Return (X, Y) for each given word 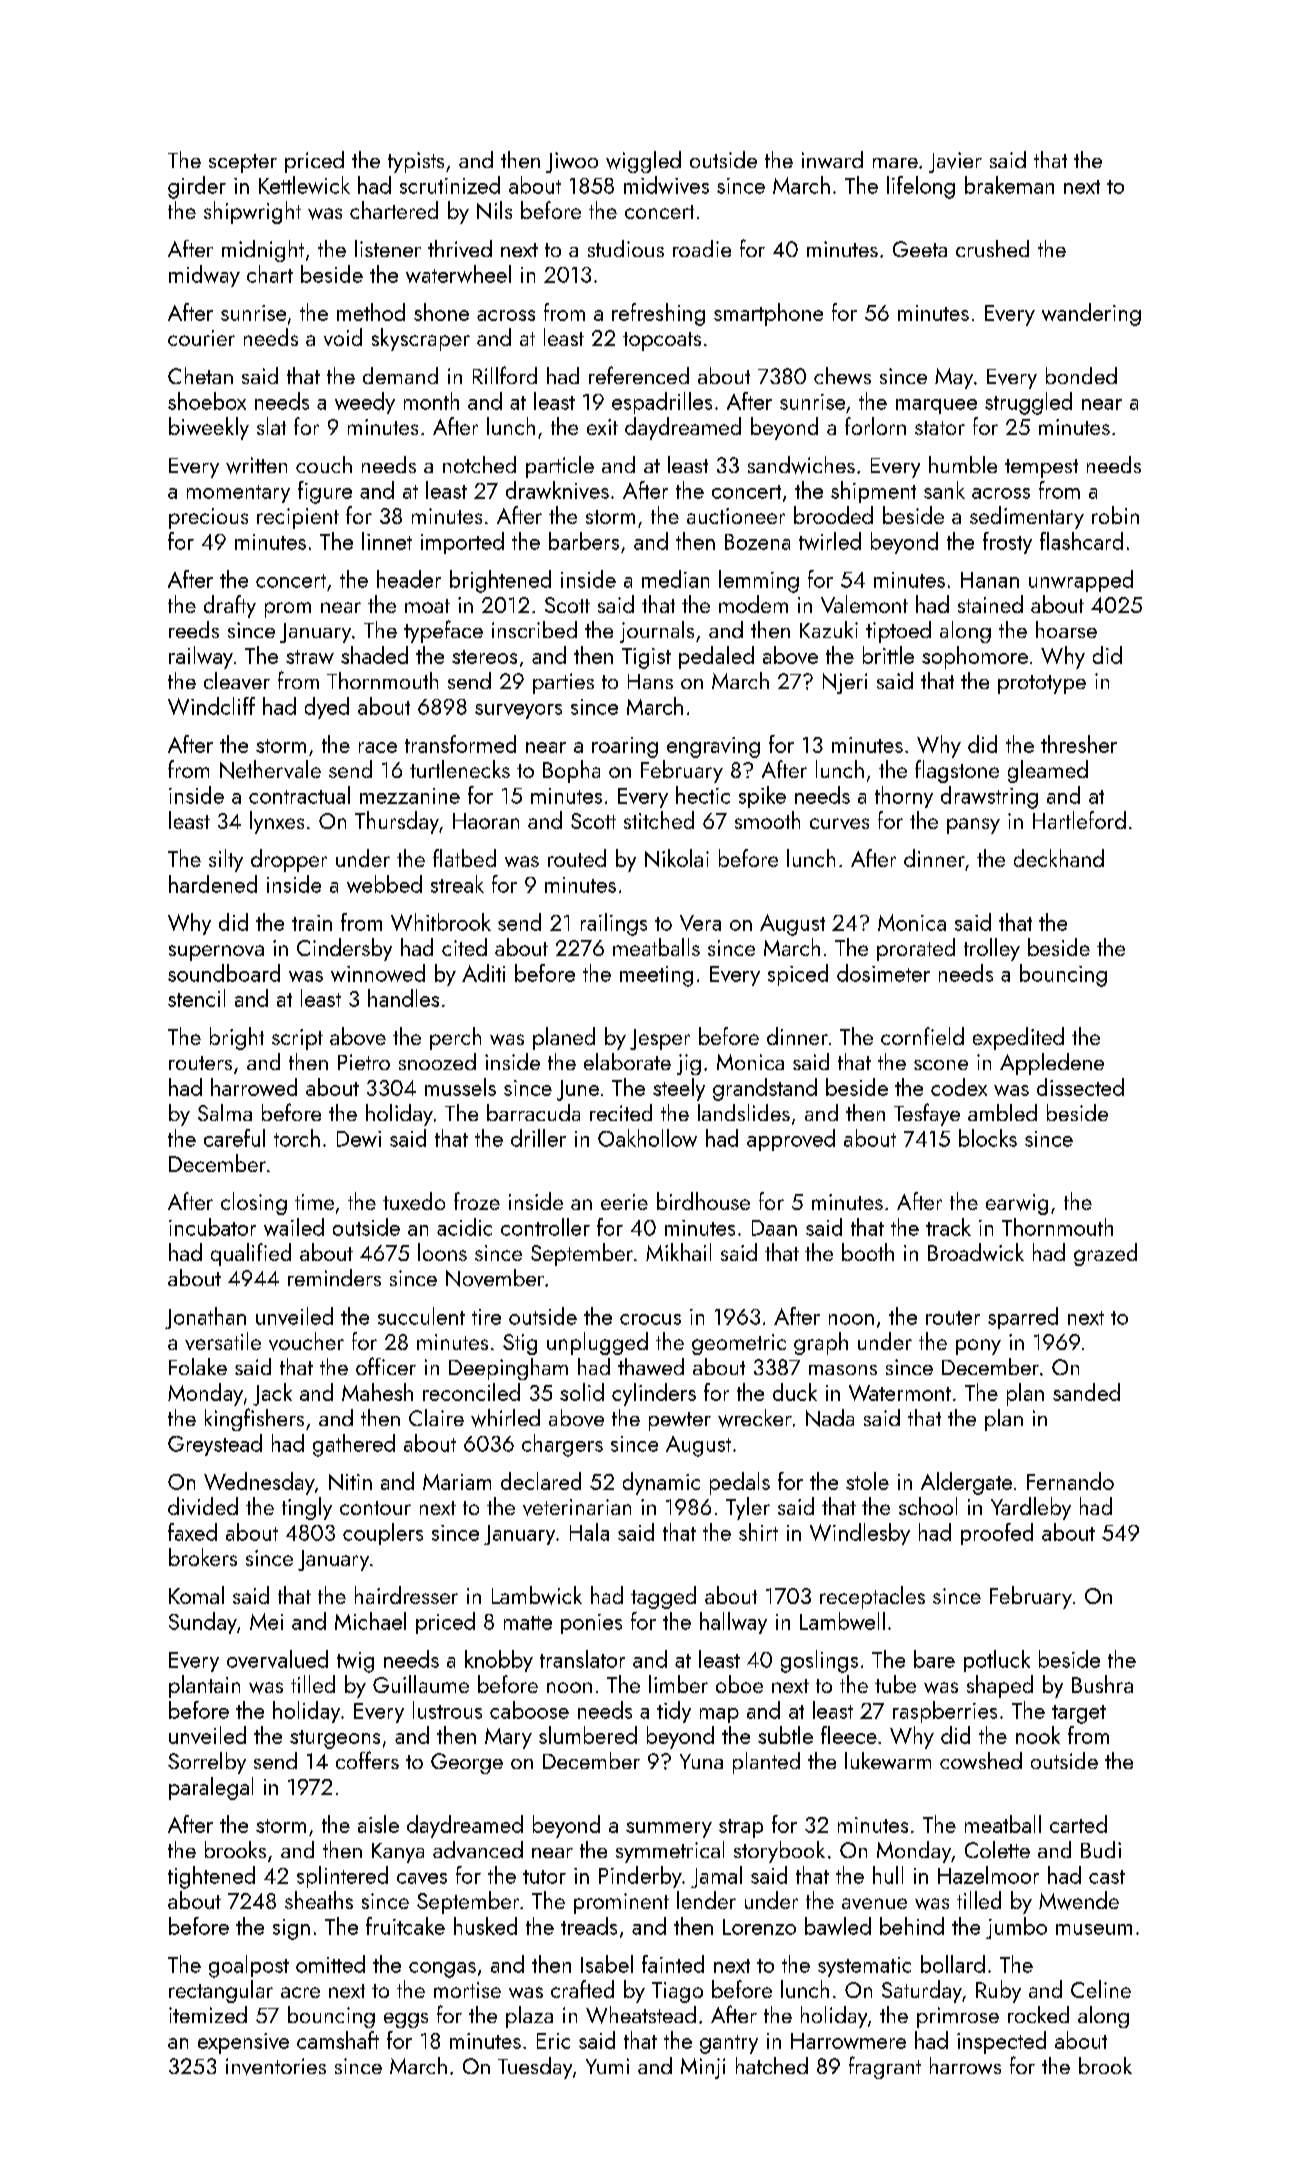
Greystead (215, 1445)
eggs (406, 2020)
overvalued (277, 1659)
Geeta (920, 249)
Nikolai (677, 858)
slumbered (588, 1735)
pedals (740, 1483)
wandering (1091, 314)
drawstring (989, 797)
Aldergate (966, 1483)
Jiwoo (572, 162)
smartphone (768, 314)
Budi (1101, 1849)
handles (403, 998)
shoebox (207, 401)
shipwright (252, 212)
